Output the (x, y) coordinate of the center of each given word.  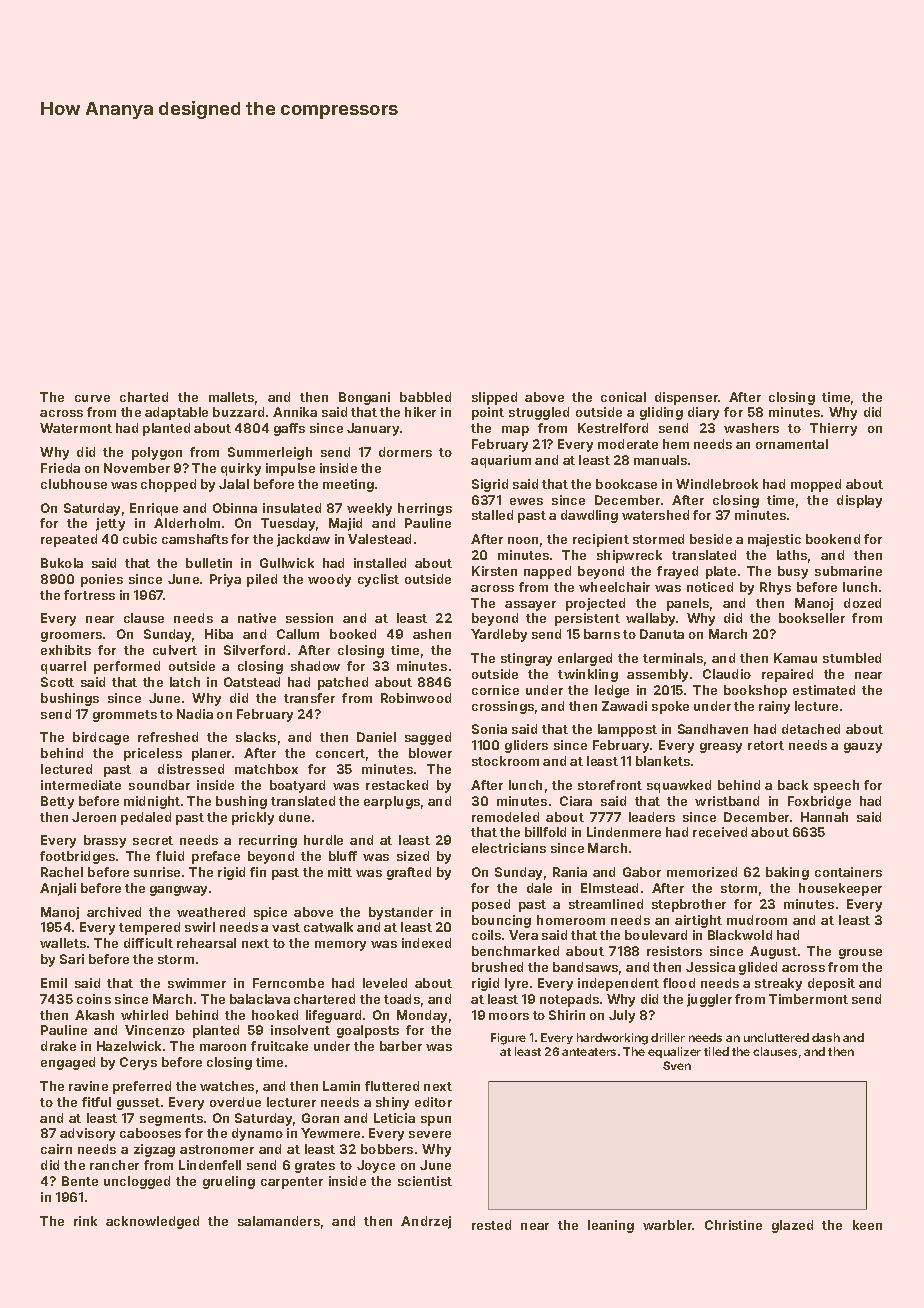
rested (491, 1225)
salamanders (279, 1221)
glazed (792, 1226)
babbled (425, 397)
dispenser (686, 398)
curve (92, 398)
